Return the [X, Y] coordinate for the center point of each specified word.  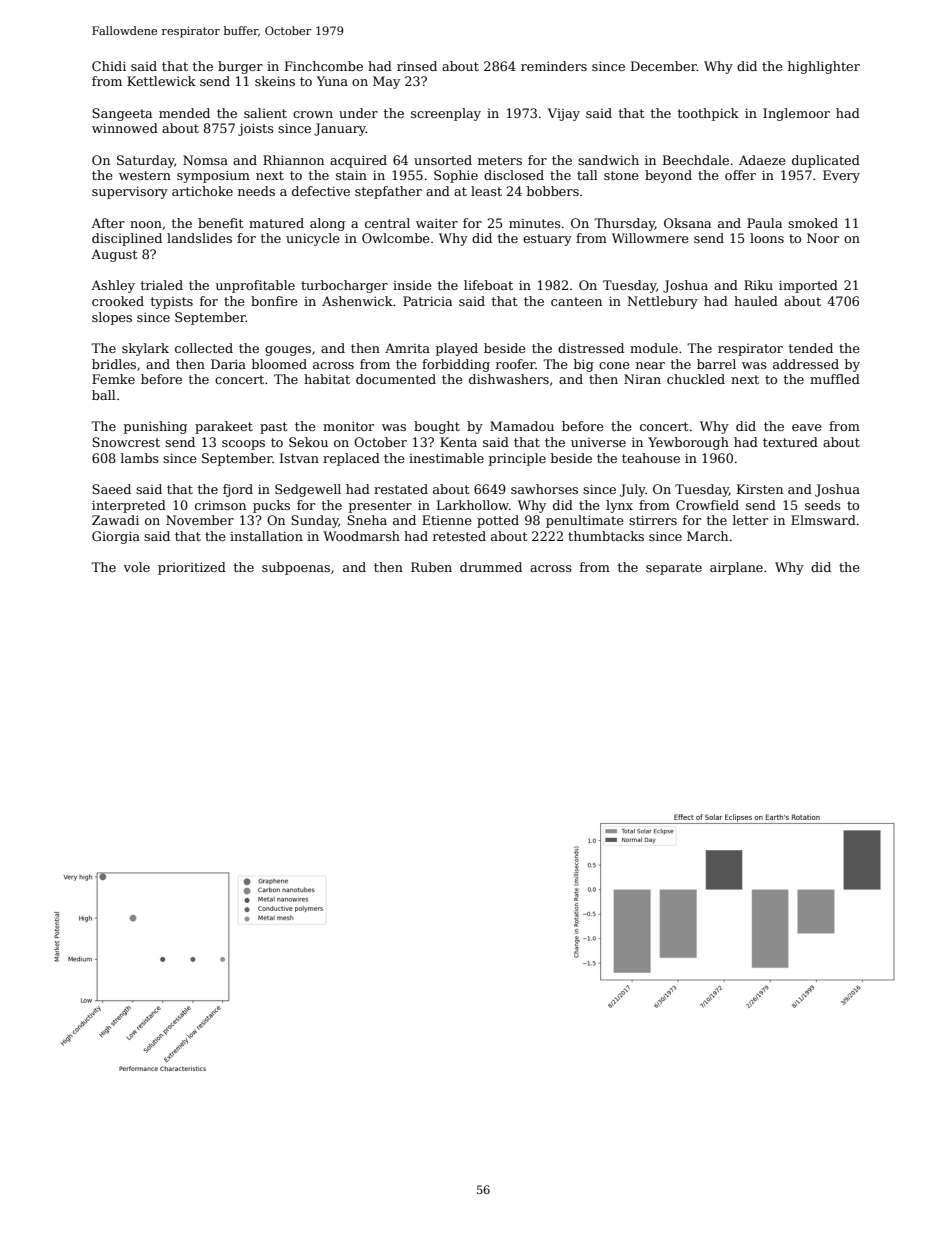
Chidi [109, 66]
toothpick [708, 114]
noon [146, 224]
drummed [491, 567]
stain [351, 175]
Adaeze [762, 160]
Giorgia [116, 537]
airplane [736, 568]
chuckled [696, 379]
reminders [554, 66]
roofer [516, 364]
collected [204, 348]
